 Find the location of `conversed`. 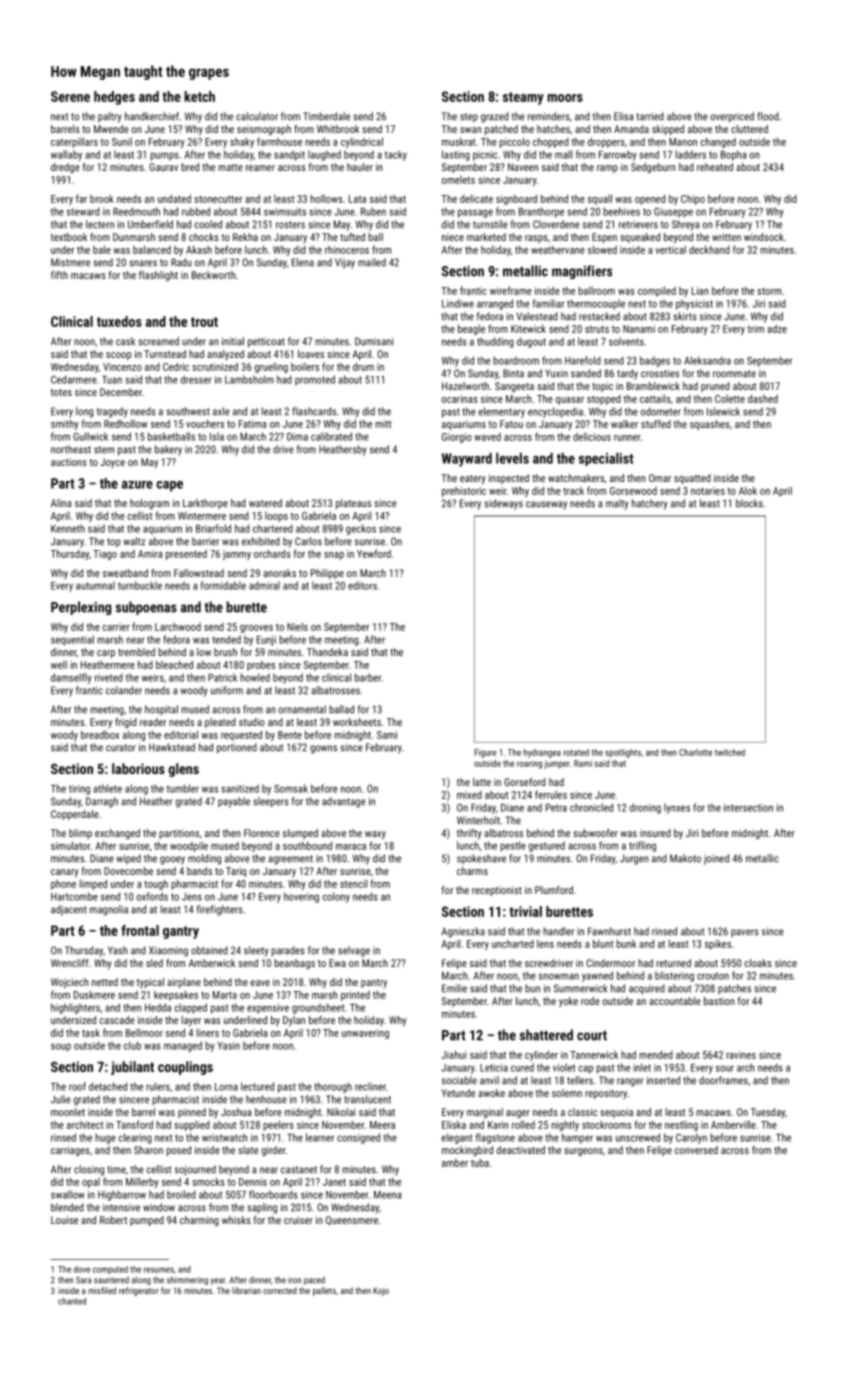

conversed is located at coordinates (696, 1150).
